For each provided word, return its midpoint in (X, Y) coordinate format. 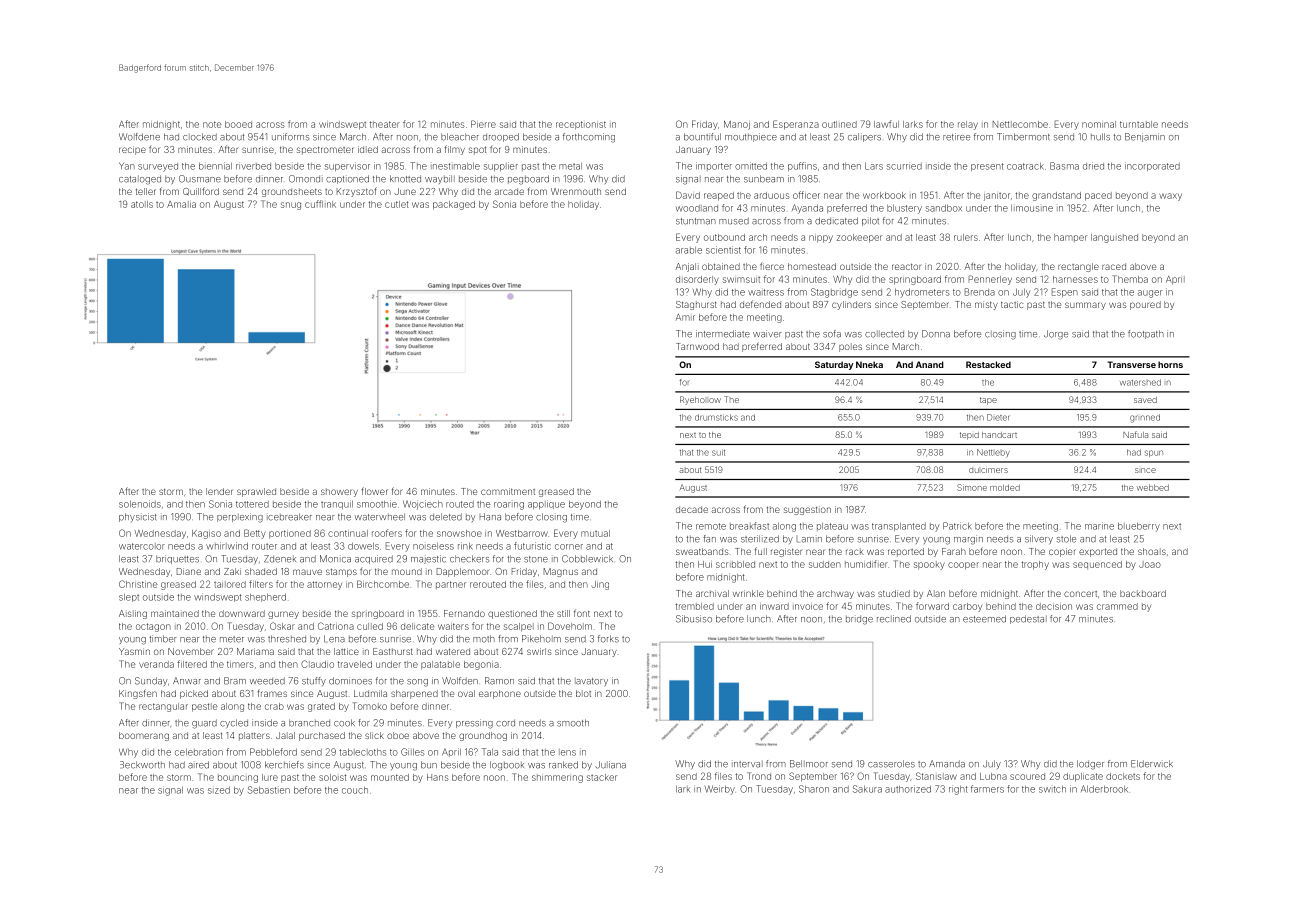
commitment (508, 491)
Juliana (610, 765)
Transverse (1131, 364)
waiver (767, 334)
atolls (142, 204)
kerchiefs (284, 765)
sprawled (256, 492)
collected (884, 334)
